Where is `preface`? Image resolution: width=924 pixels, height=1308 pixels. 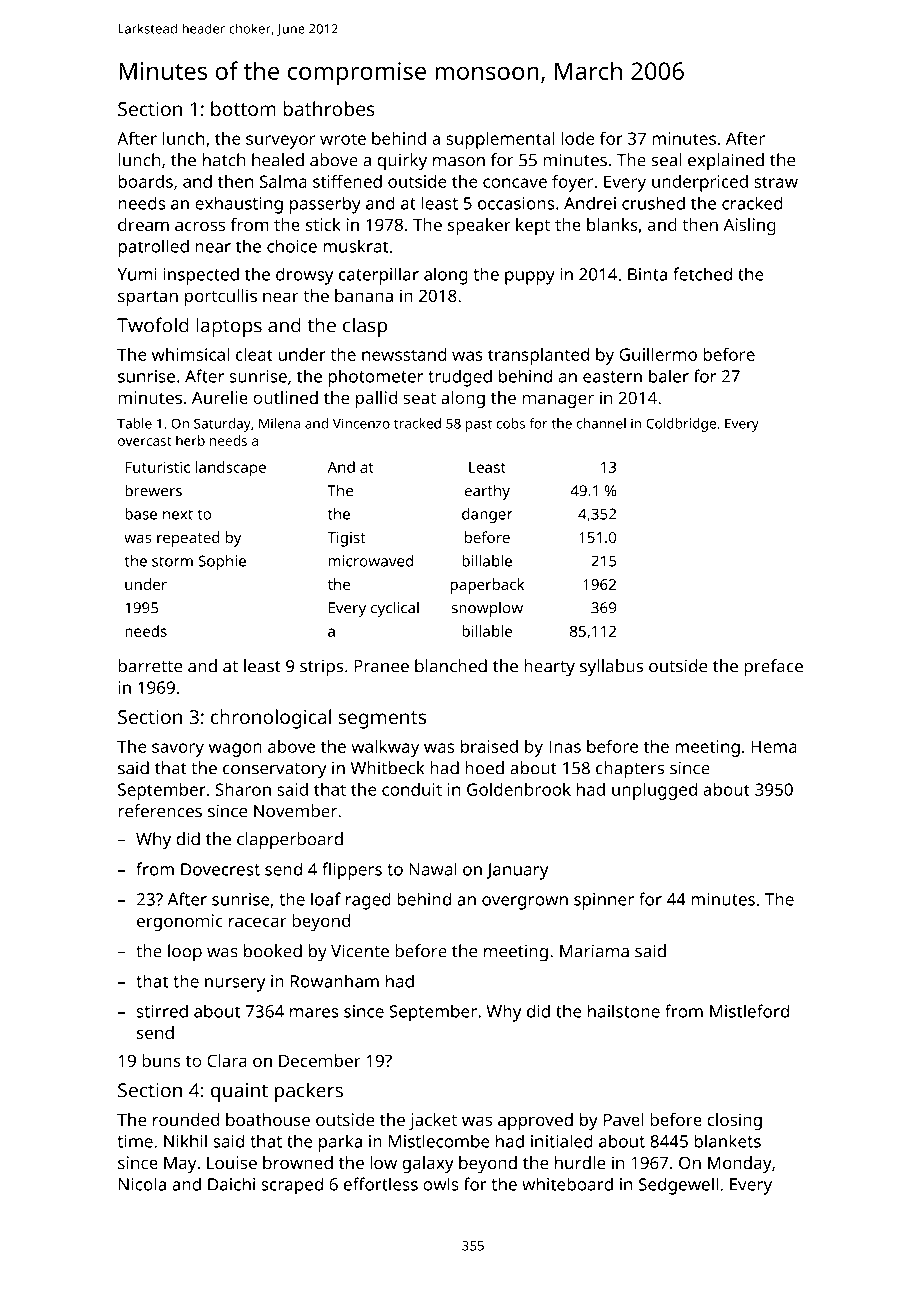 preface is located at coordinates (773, 668).
